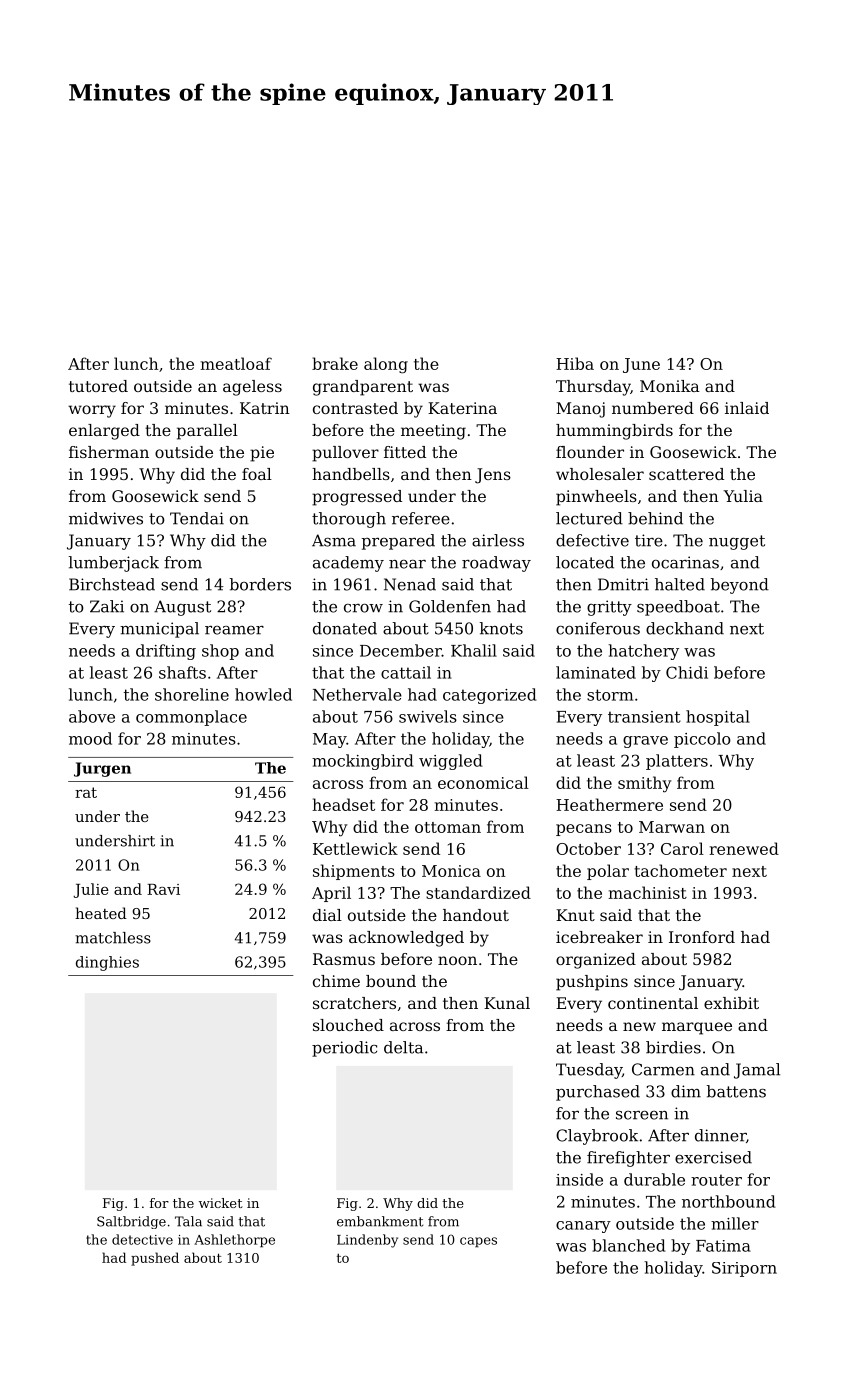 This document has height=1400, width=849. I want to click on Katerina, so click(462, 408).
